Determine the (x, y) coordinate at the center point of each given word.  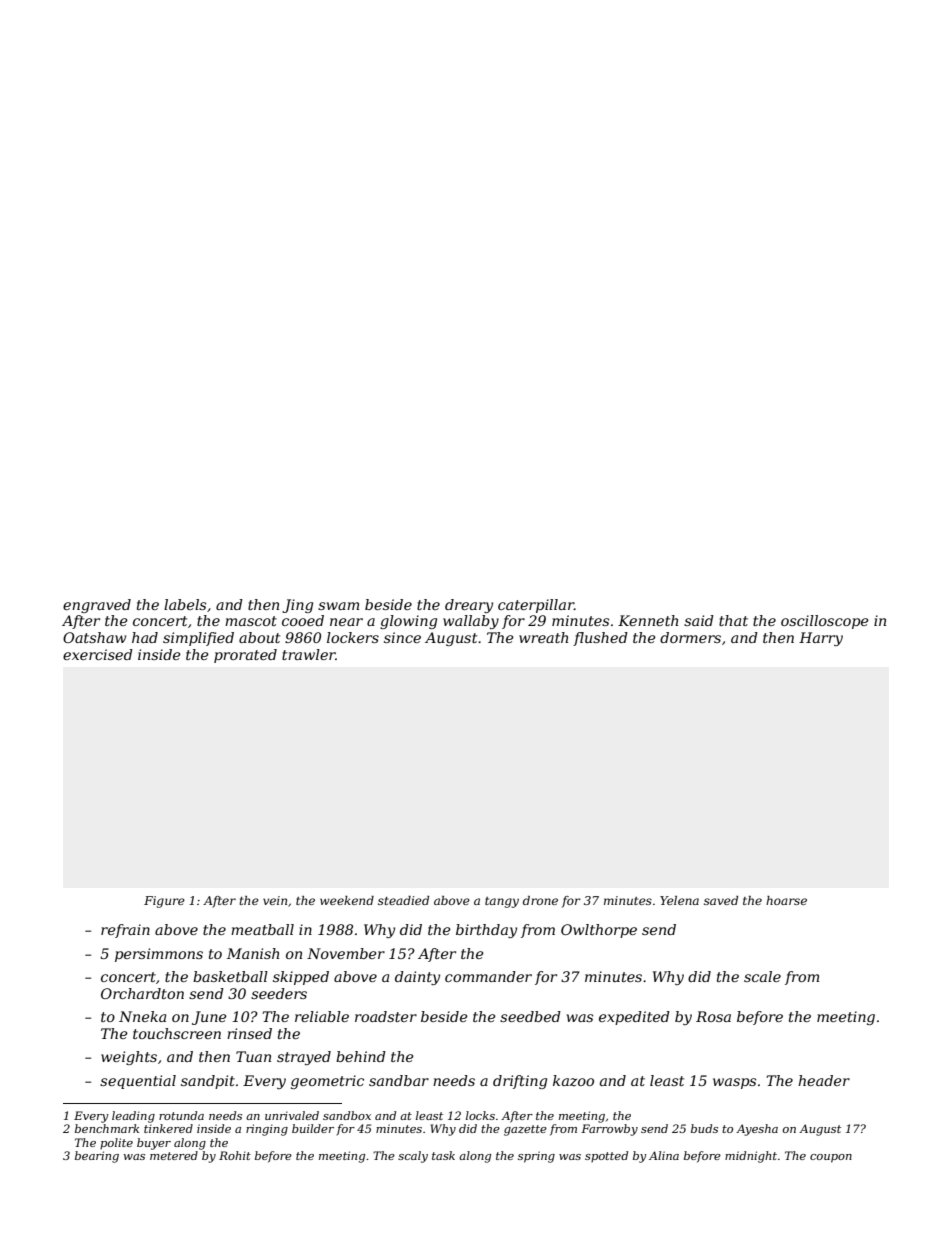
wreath (543, 637)
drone (540, 900)
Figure (164, 902)
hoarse (786, 900)
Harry (821, 639)
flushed (600, 639)
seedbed (530, 1016)
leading (133, 1117)
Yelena (679, 900)
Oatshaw (94, 637)
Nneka (142, 1016)
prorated (245, 656)
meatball (262, 929)
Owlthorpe (599, 931)
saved (721, 900)
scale (762, 976)
